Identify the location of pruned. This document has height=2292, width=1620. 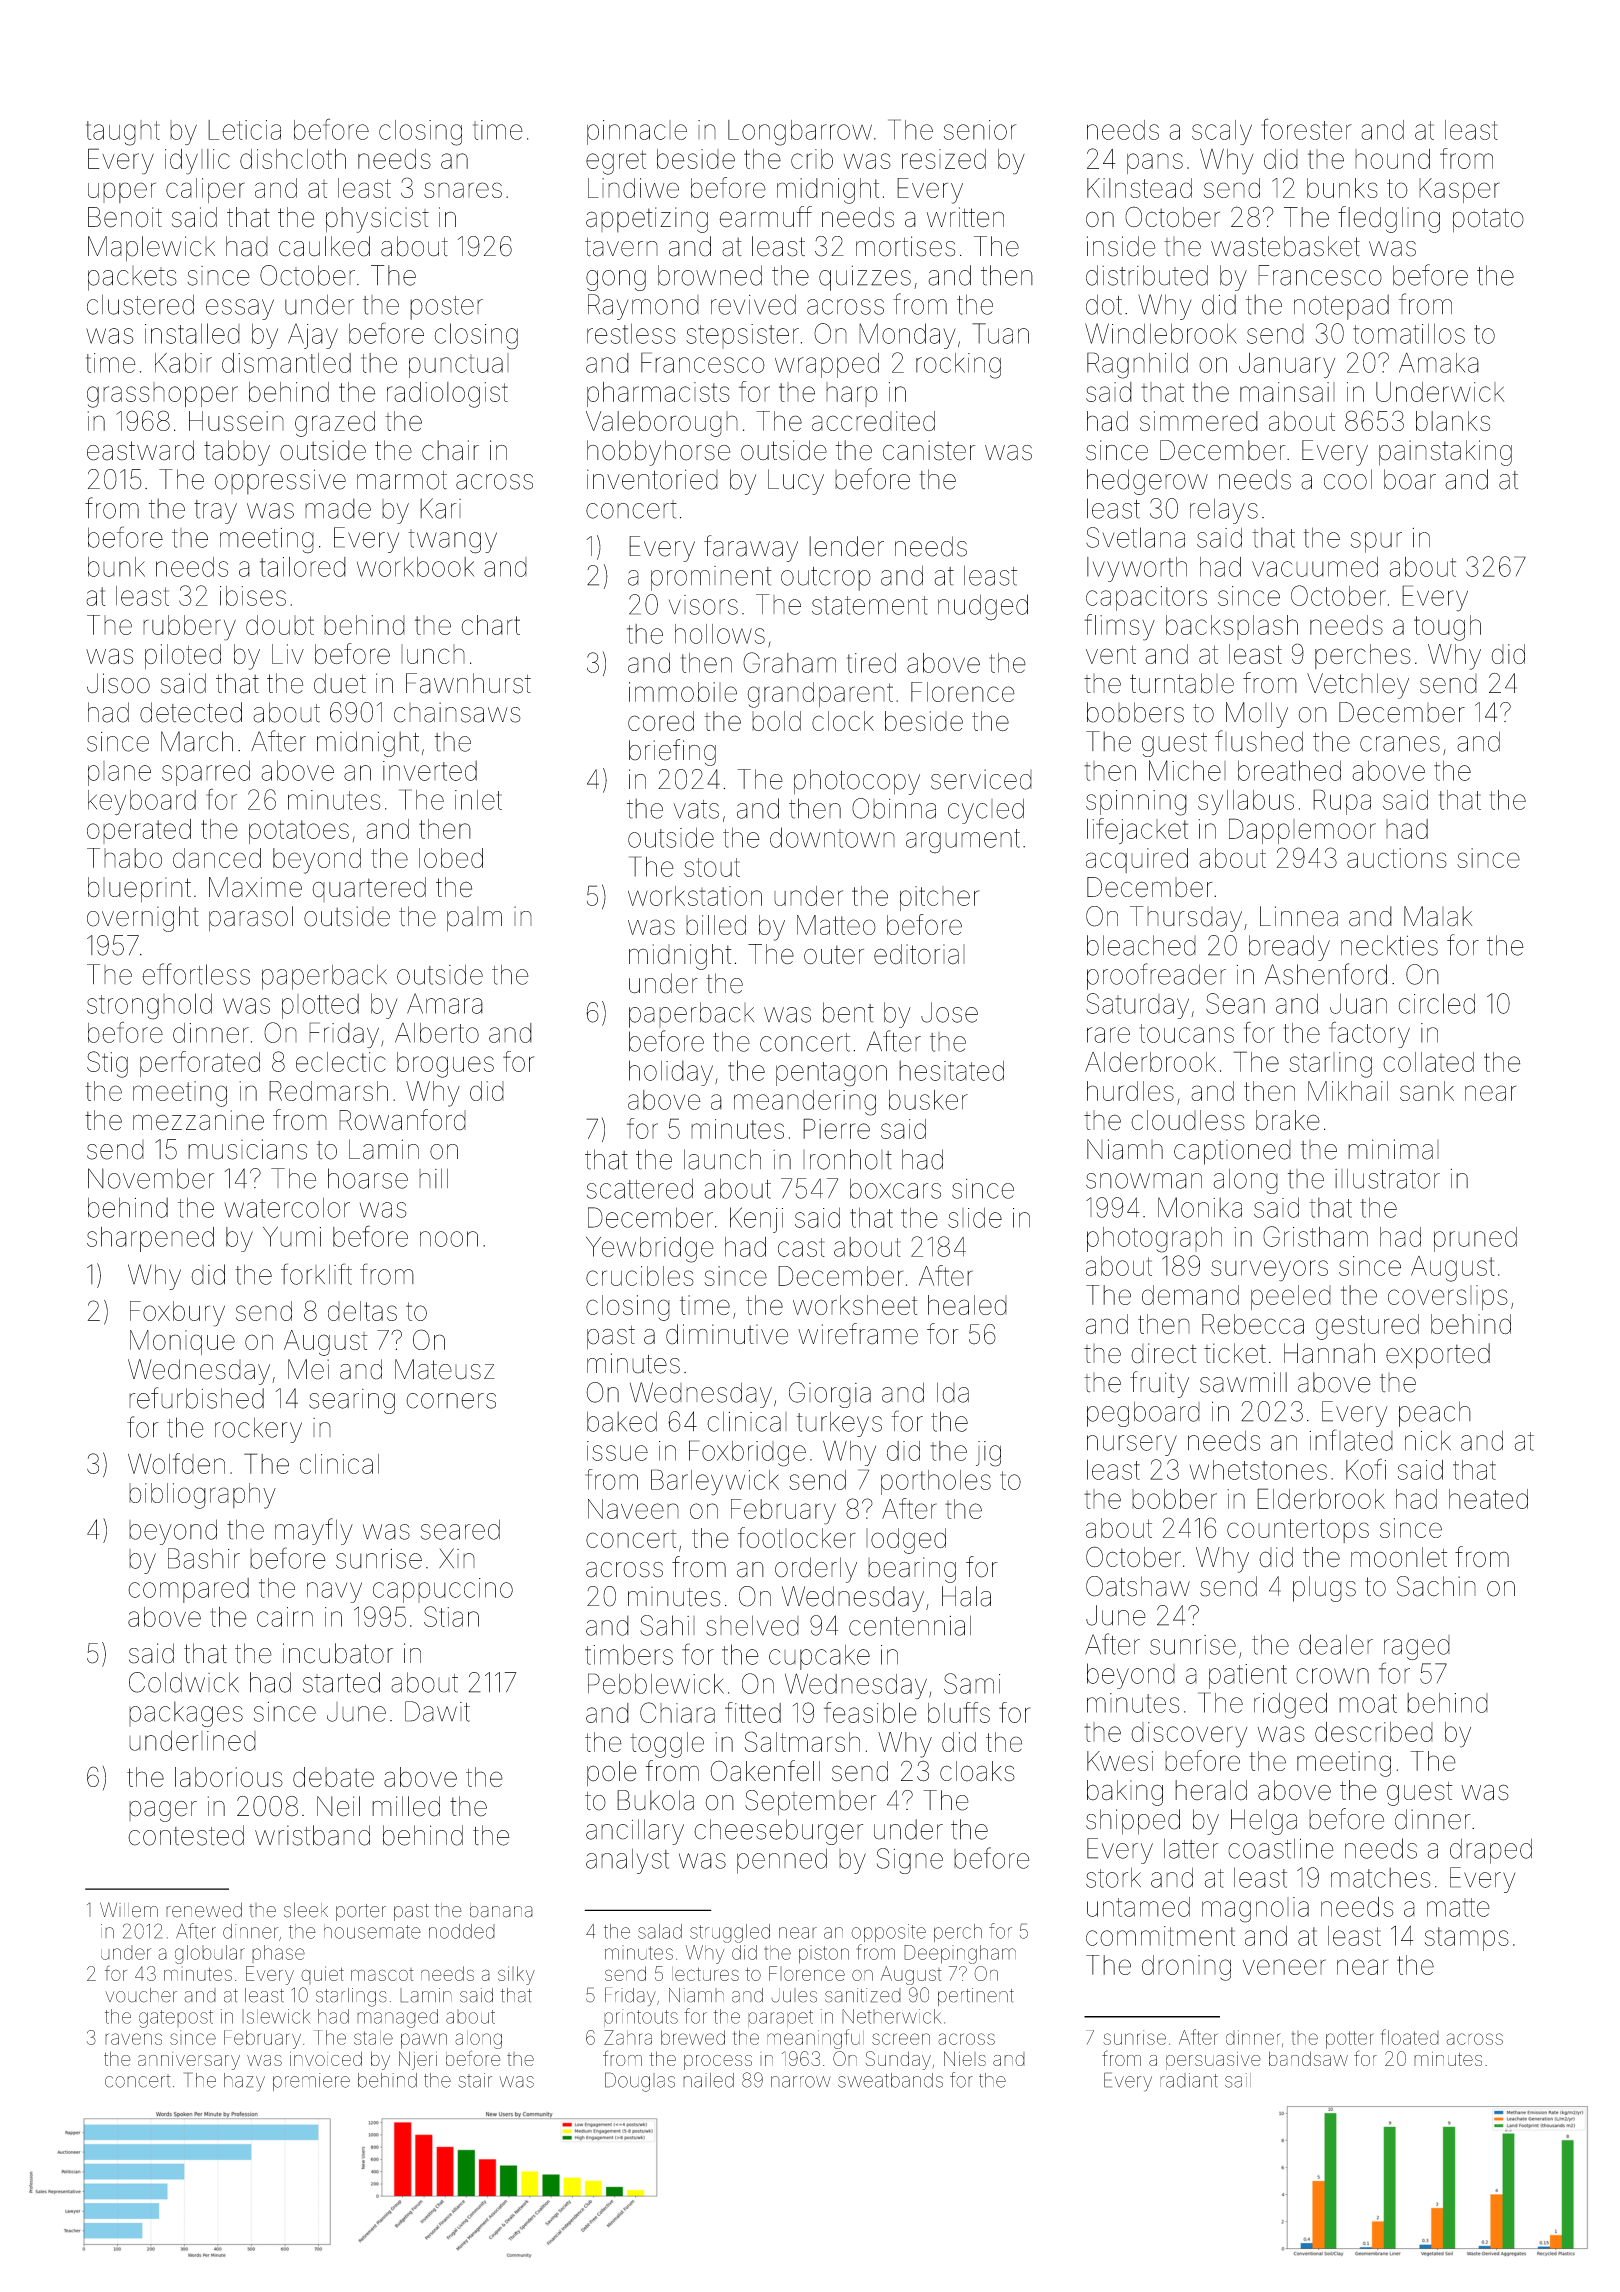
(1475, 1239).
